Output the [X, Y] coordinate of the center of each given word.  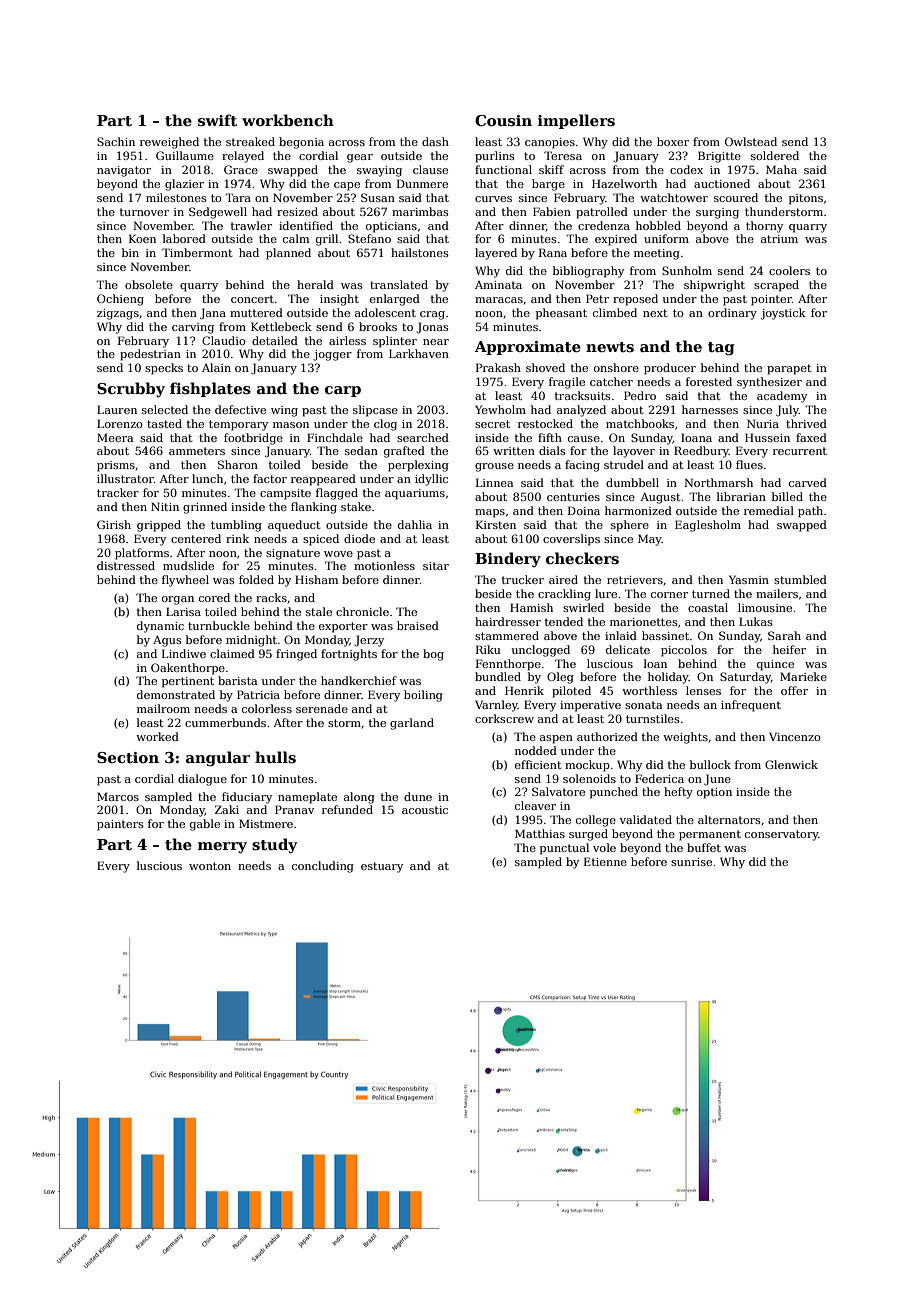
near [436, 342]
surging [717, 213]
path [810, 512]
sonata [643, 705]
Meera [115, 437]
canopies [550, 143]
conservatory [782, 835]
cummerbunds [225, 722]
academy [782, 397]
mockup [587, 766]
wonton [210, 866]
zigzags [118, 314]
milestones [176, 197]
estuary [382, 867]
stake [356, 506]
